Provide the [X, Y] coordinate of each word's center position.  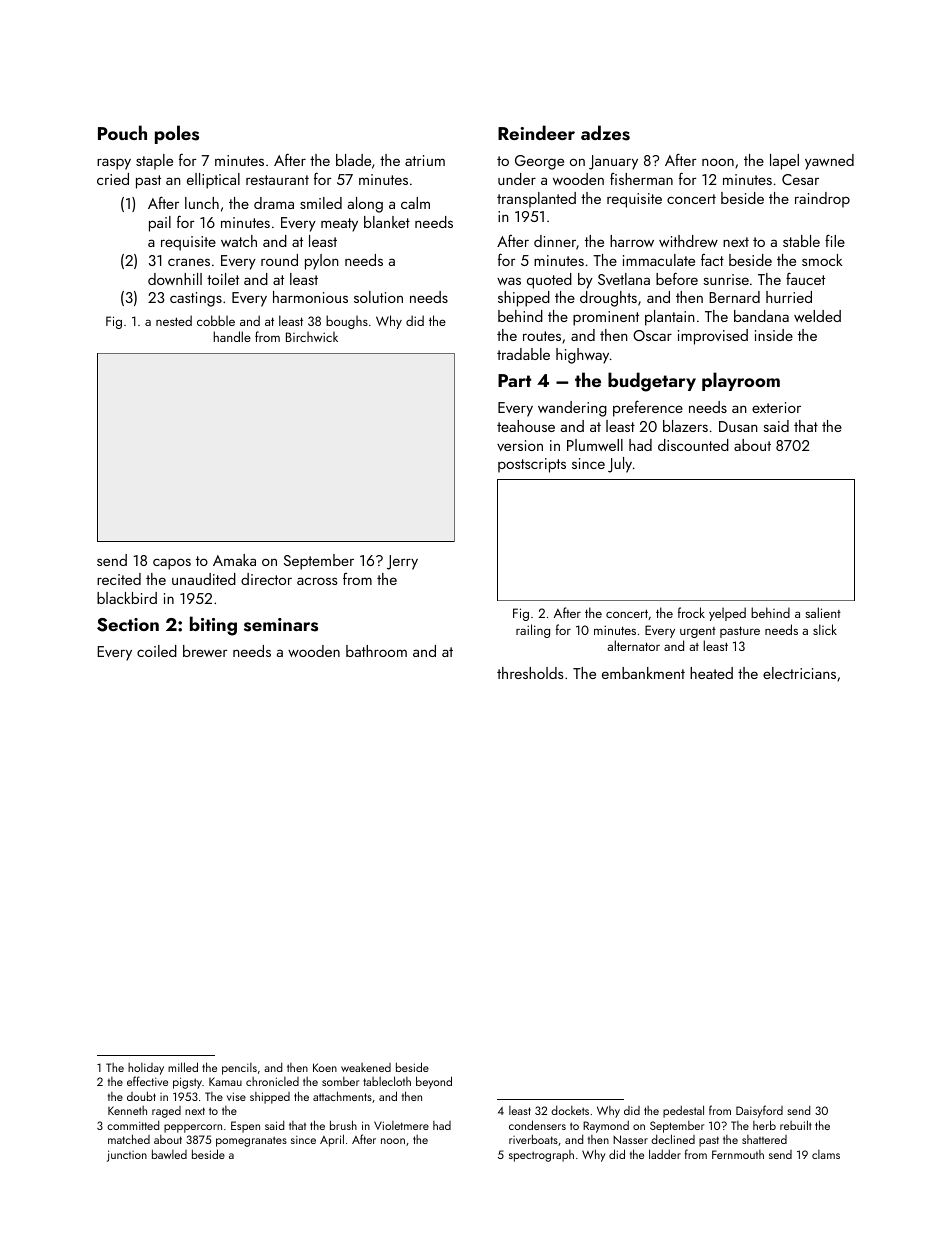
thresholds [530, 673]
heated [711, 673]
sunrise [726, 279]
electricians [799, 673]
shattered [764, 1139]
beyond [434, 1082]
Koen [325, 1067]
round [279, 260]
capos [172, 564]
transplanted [536, 200]
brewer [205, 651]
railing [533, 631]
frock [691, 612]
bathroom [376, 651]
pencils [239, 1069]
